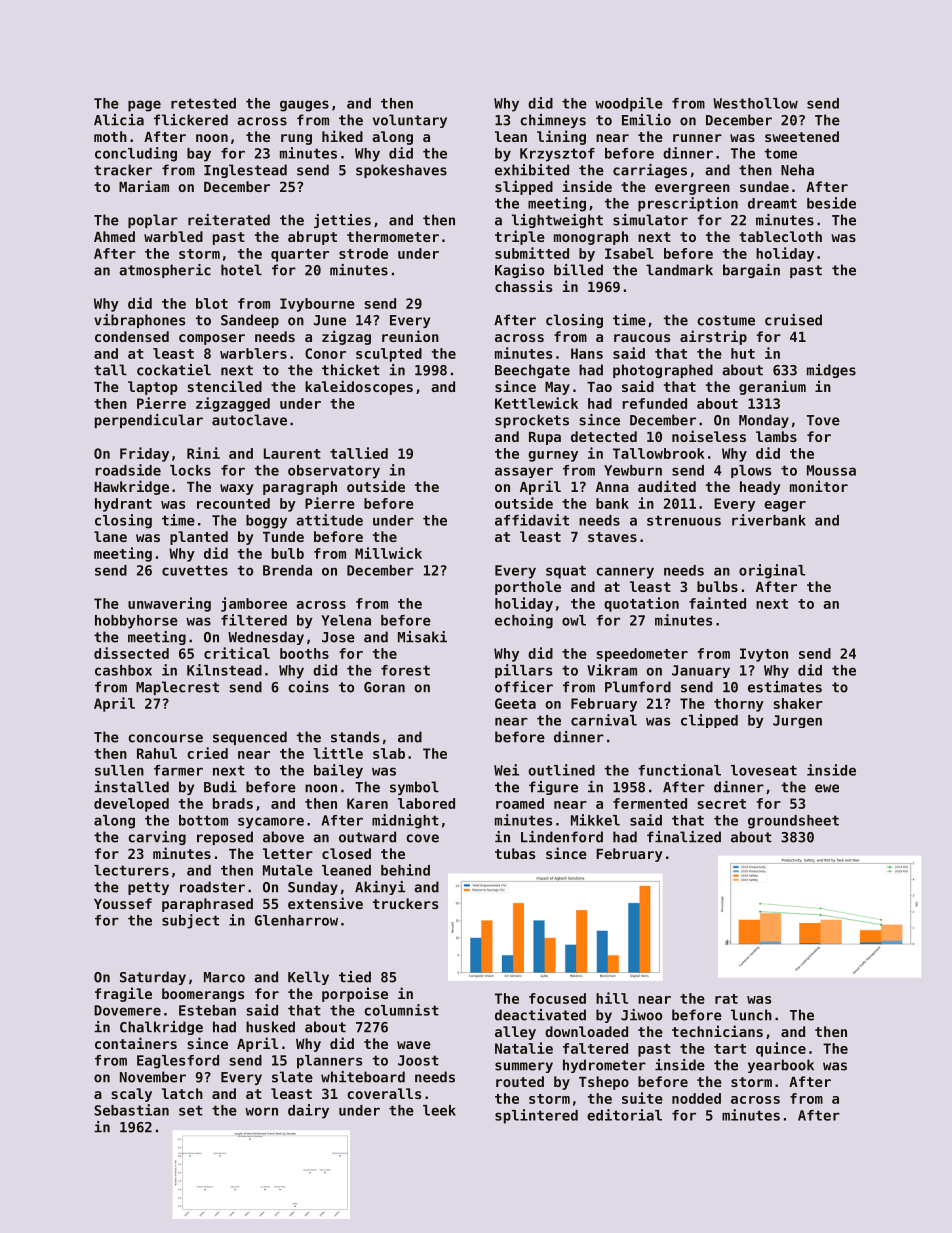 The height and width of the screenshot is (1233, 952). What do you see at coordinates (261, 1111) in the screenshot?
I see `worn` at bounding box center [261, 1111].
